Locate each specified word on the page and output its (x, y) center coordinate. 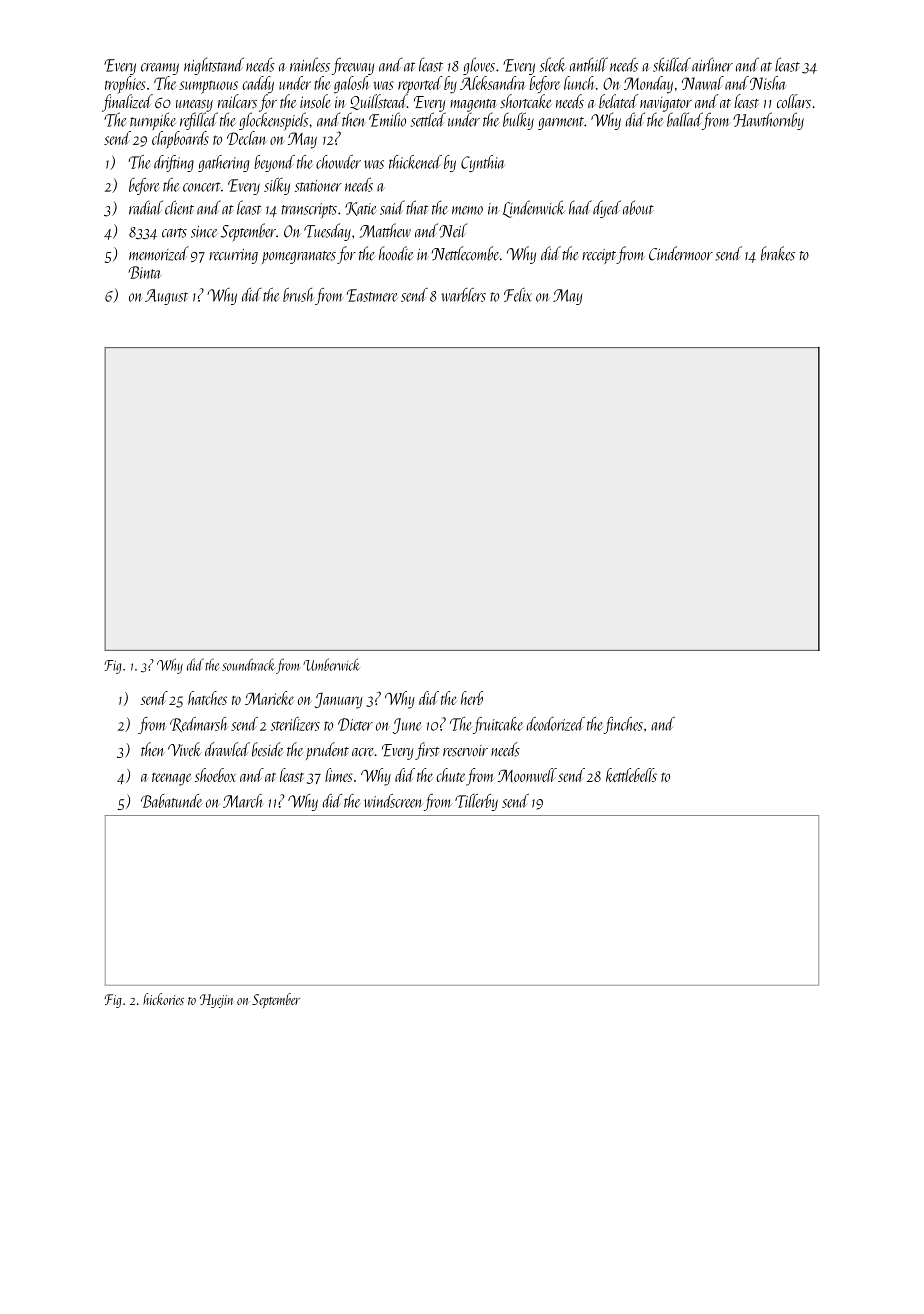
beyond (274, 163)
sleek (553, 64)
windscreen (393, 801)
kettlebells (631, 775)
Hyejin (217, 1001)
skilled (672, 64)
